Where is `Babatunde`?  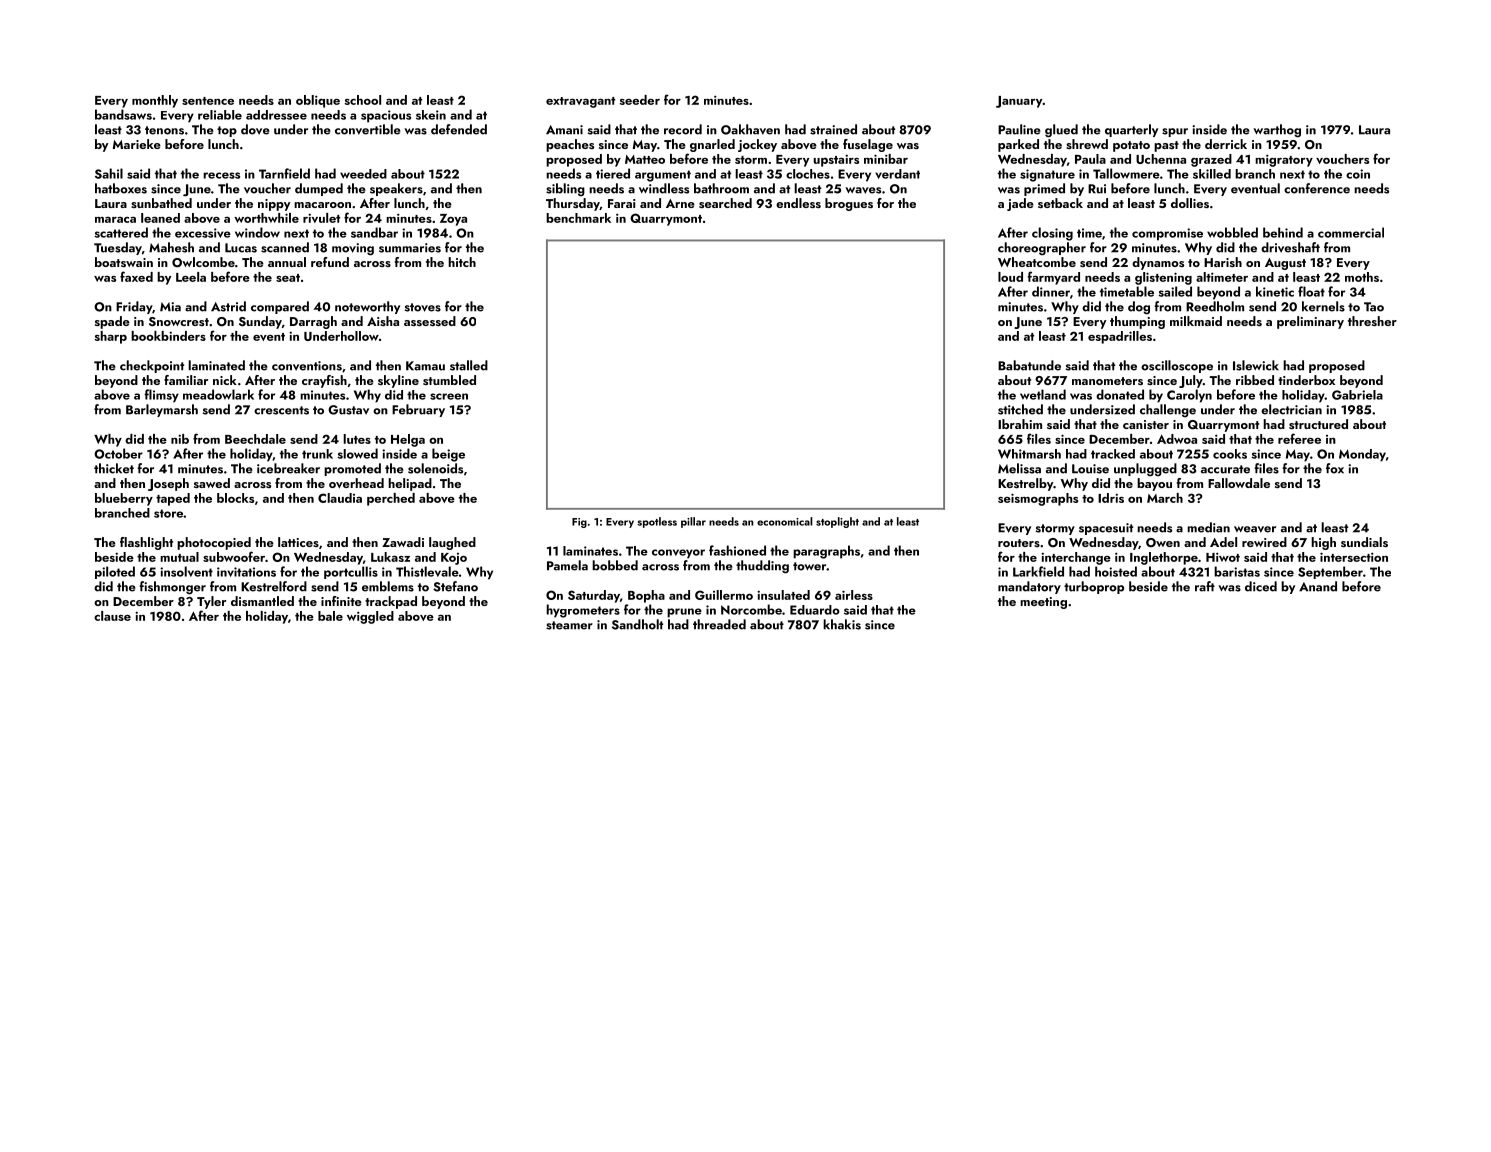 Babatunde is located at coordinates (1029, 365).
